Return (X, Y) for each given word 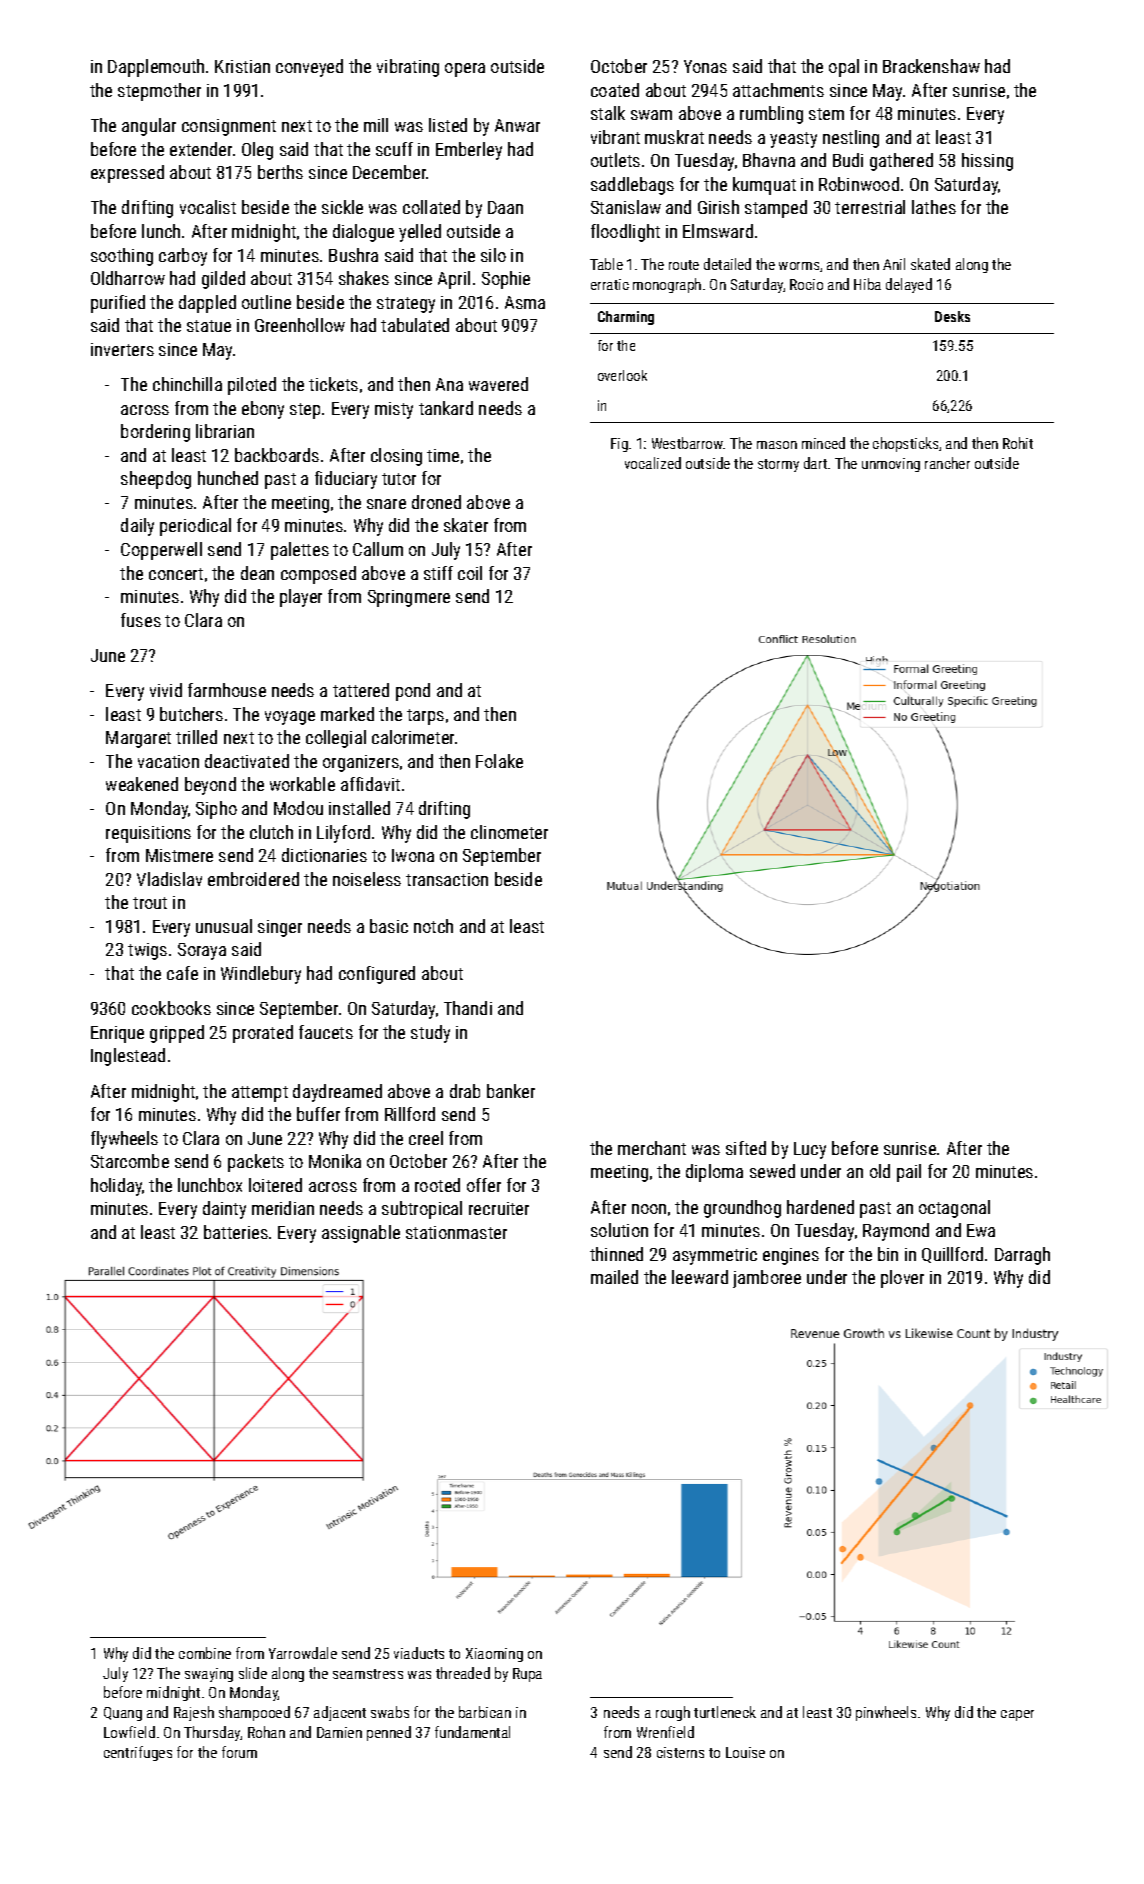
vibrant (615, 137)
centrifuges (138, 1753)
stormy (778, 465)
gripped (177, 1034)
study (430, 1034)
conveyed (309, 68)
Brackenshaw (931, 66)
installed (359, 808)
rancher (947, 463)
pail (909, 1173)
